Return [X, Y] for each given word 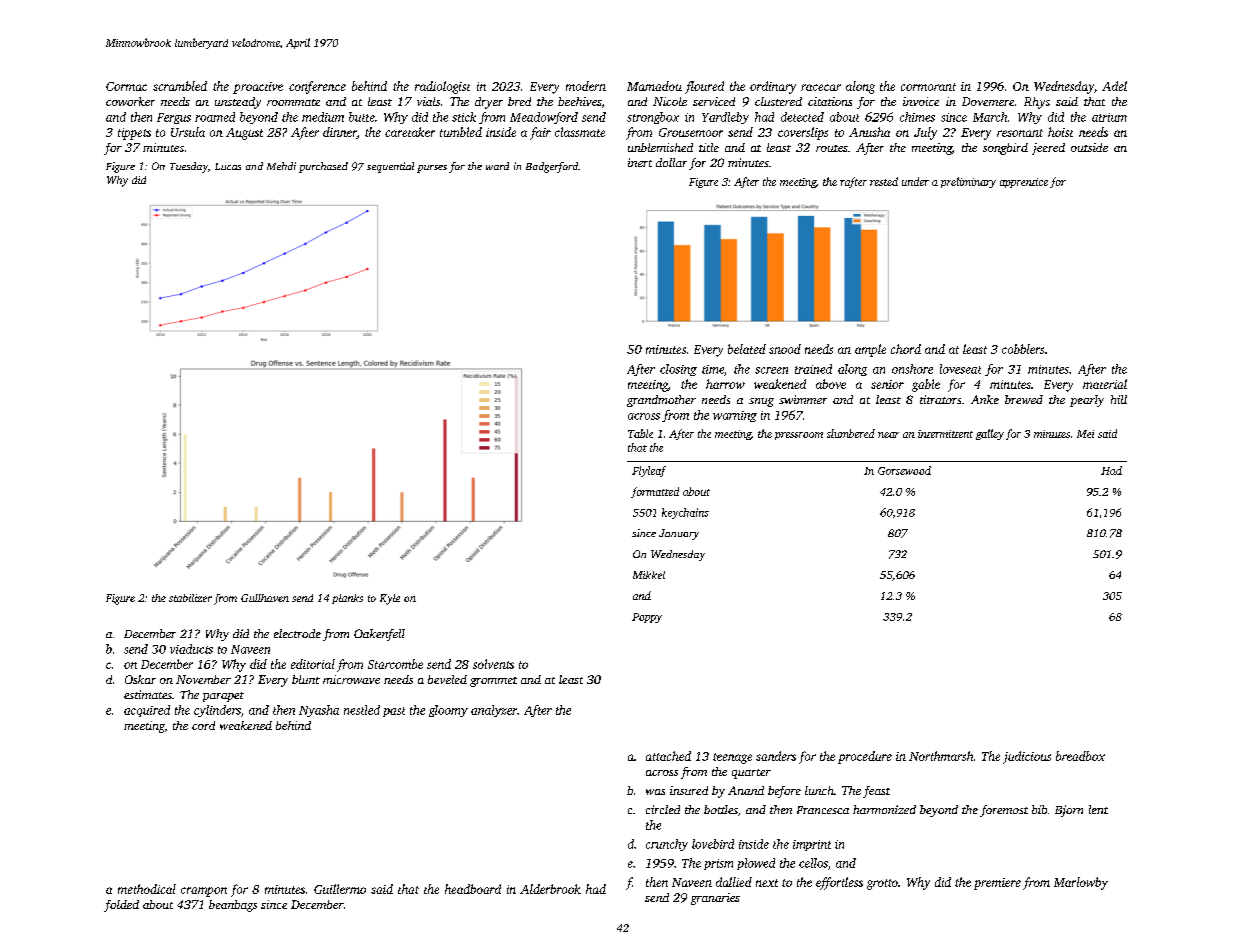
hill [1119, 399]
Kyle [390, 599]
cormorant [928, 87]
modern [586, 86]
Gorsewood [904, 470]
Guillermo [340, 889]
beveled [447, 679]
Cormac [126, 86]
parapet [223, 697]
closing [678, 370]
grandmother [661, 401]
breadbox [1080, 756]
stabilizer [190, 598]
